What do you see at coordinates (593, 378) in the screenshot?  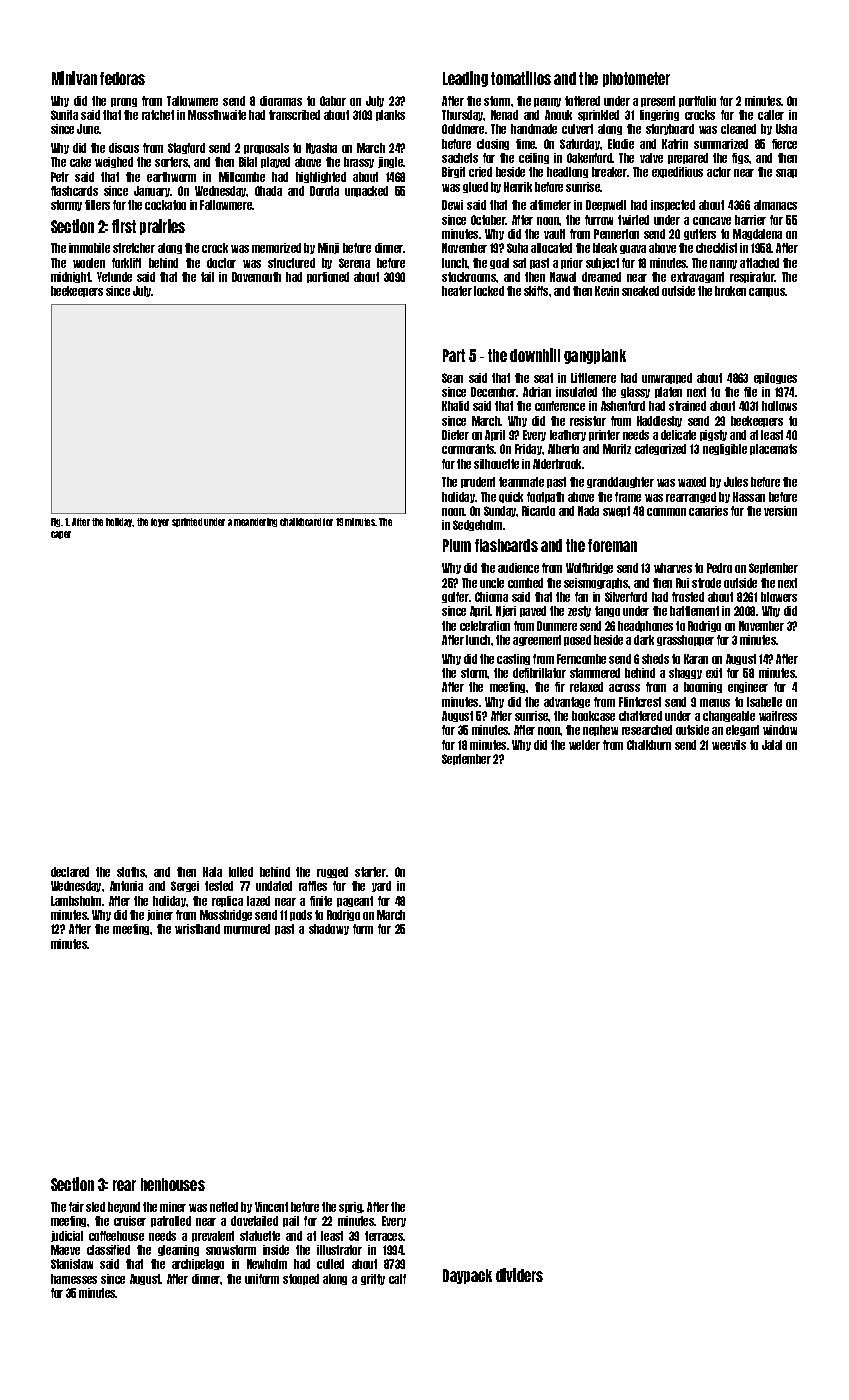 I see `Littlemere` at bounding box center [593, 378].
